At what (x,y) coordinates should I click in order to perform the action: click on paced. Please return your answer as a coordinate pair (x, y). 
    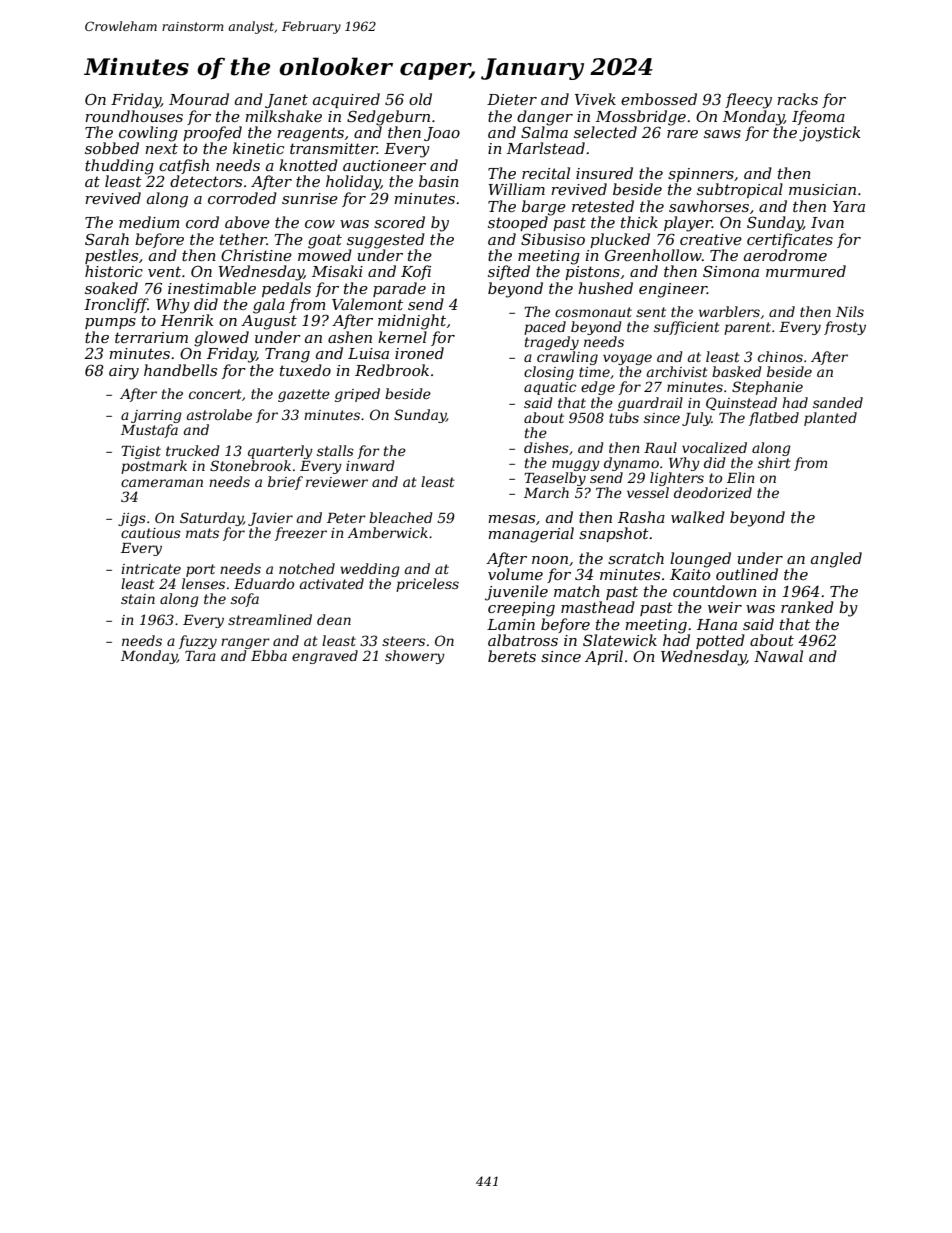
    Looking at the image, I should click on (545, 328).
